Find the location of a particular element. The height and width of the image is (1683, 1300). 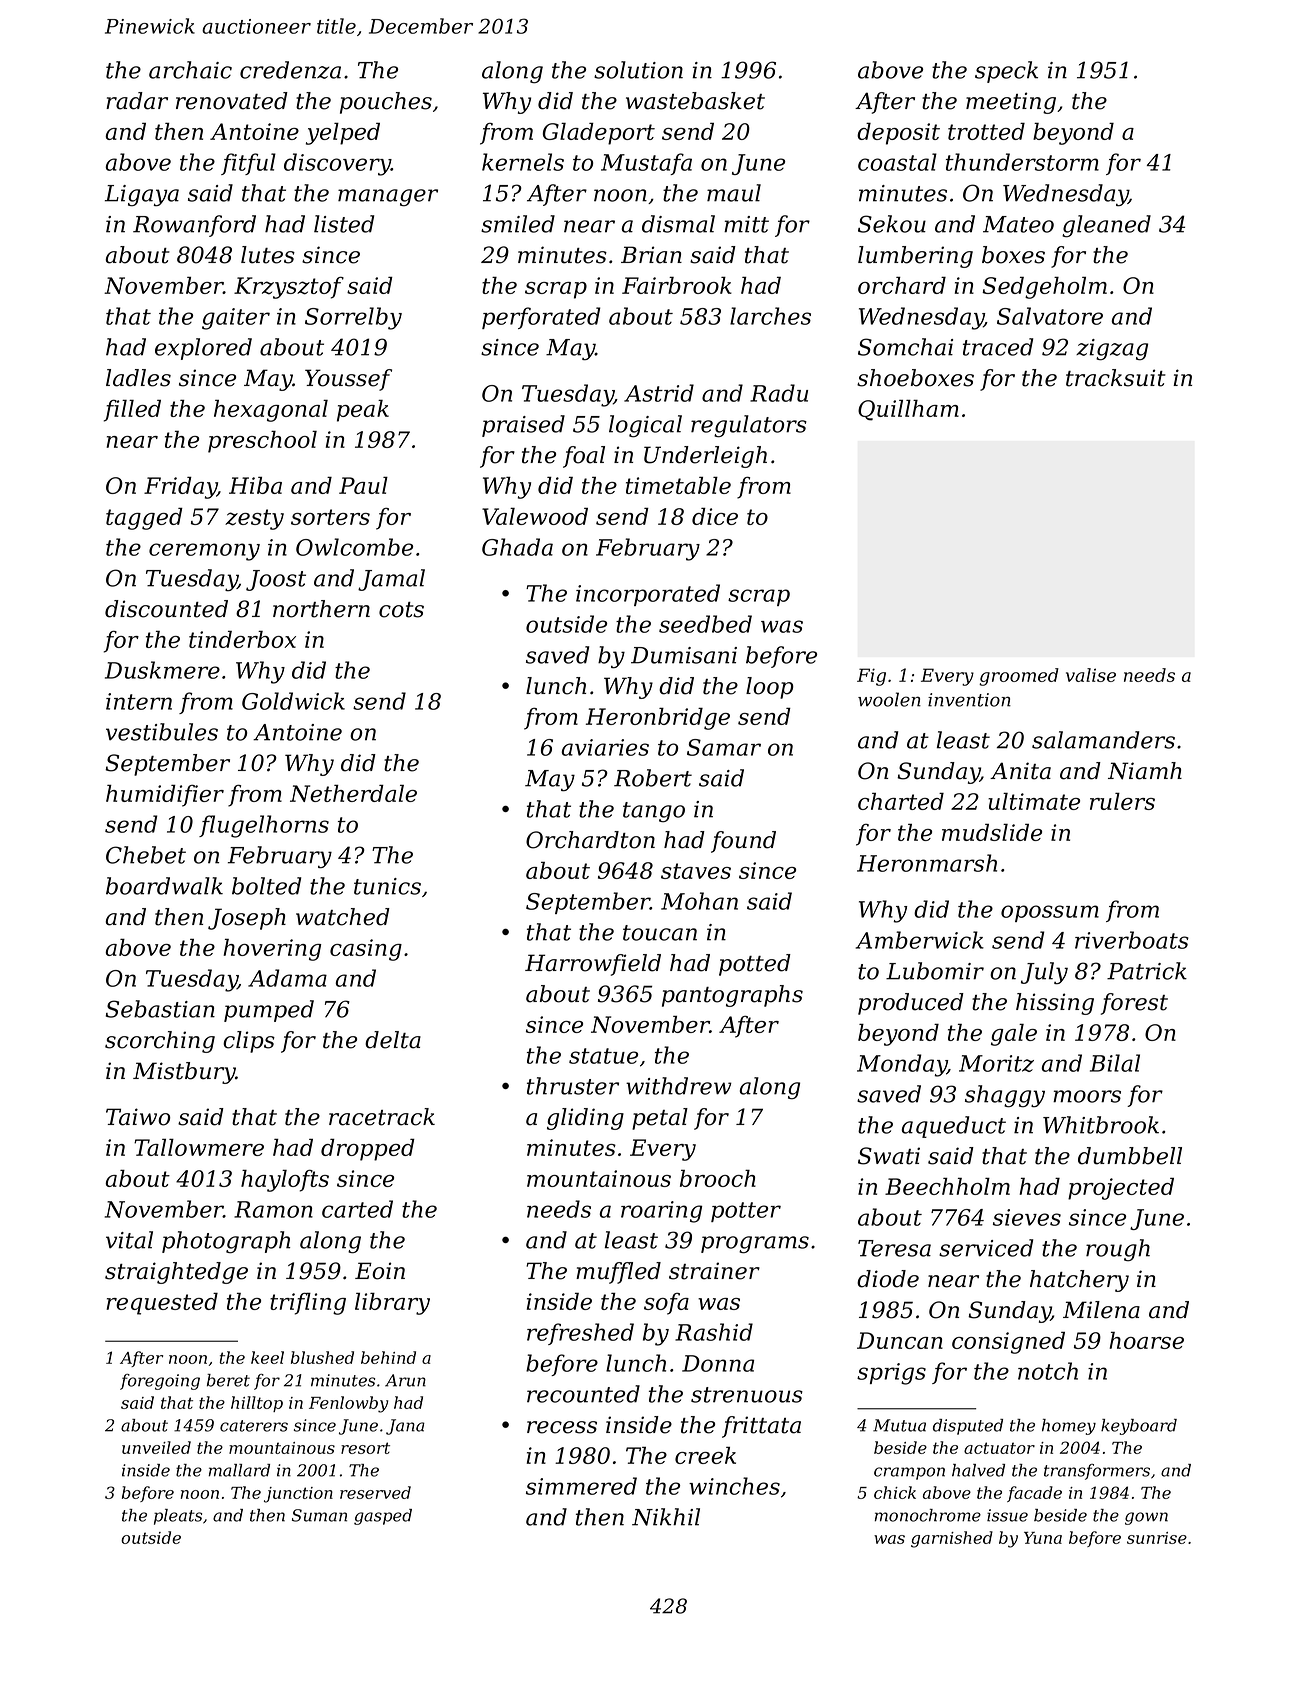

Quillham is located at coordinates (908, 410).
